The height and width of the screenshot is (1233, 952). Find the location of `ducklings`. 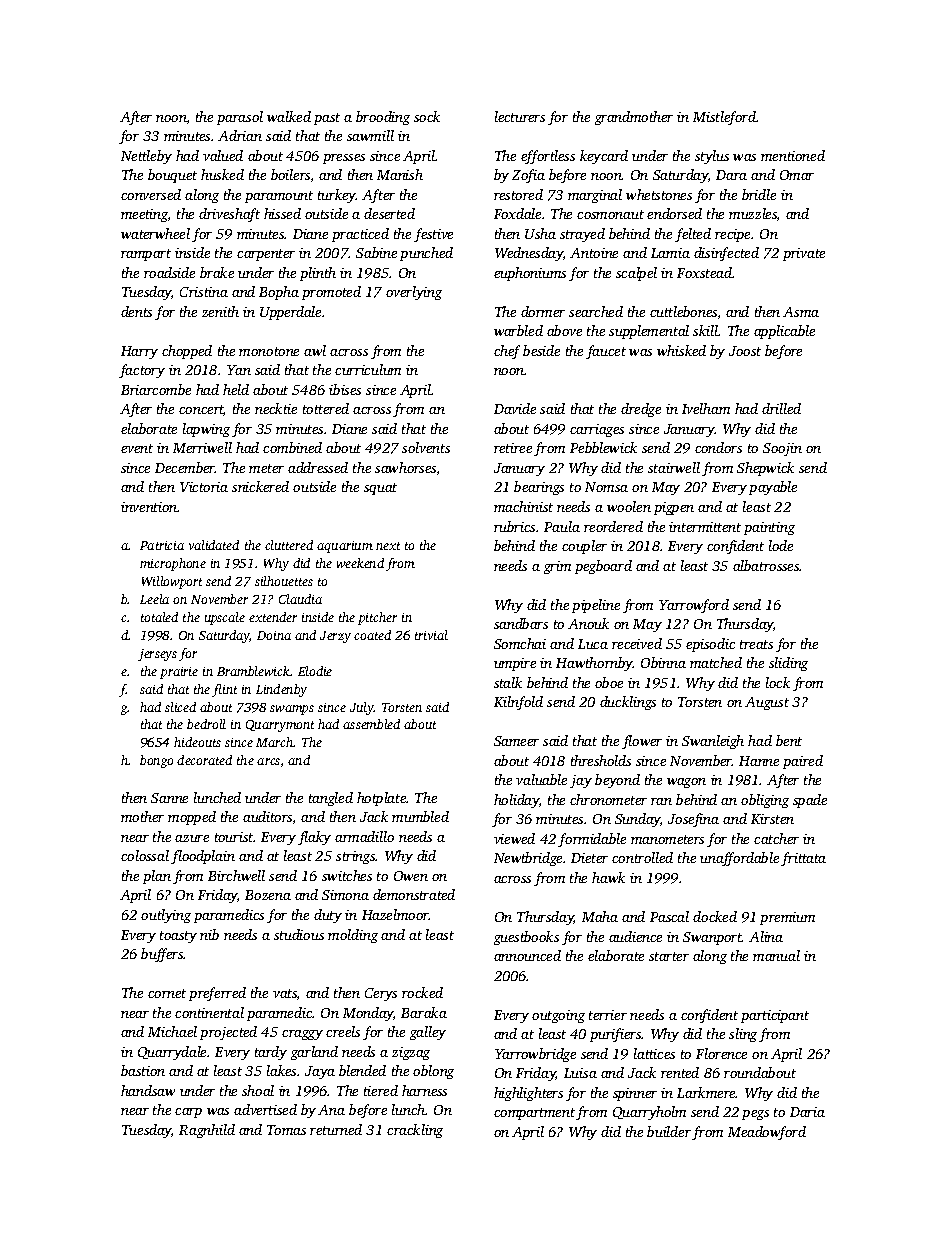

ducklings is located at coordinates (628, 703).
